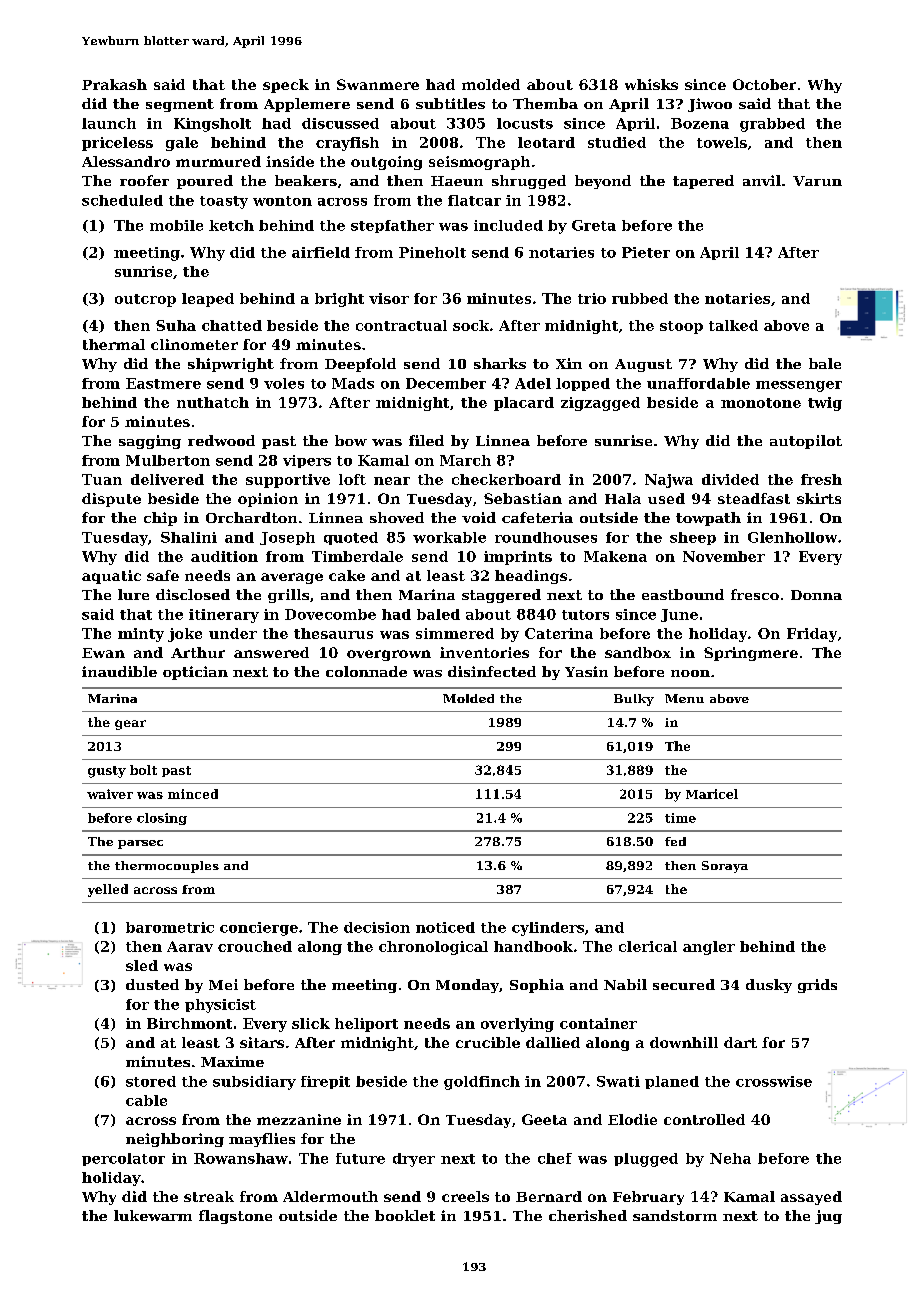  What do you see at coordinates (378, 84) in the screenshot?
I see `Swanmere` at bounding box center [378, 84].
